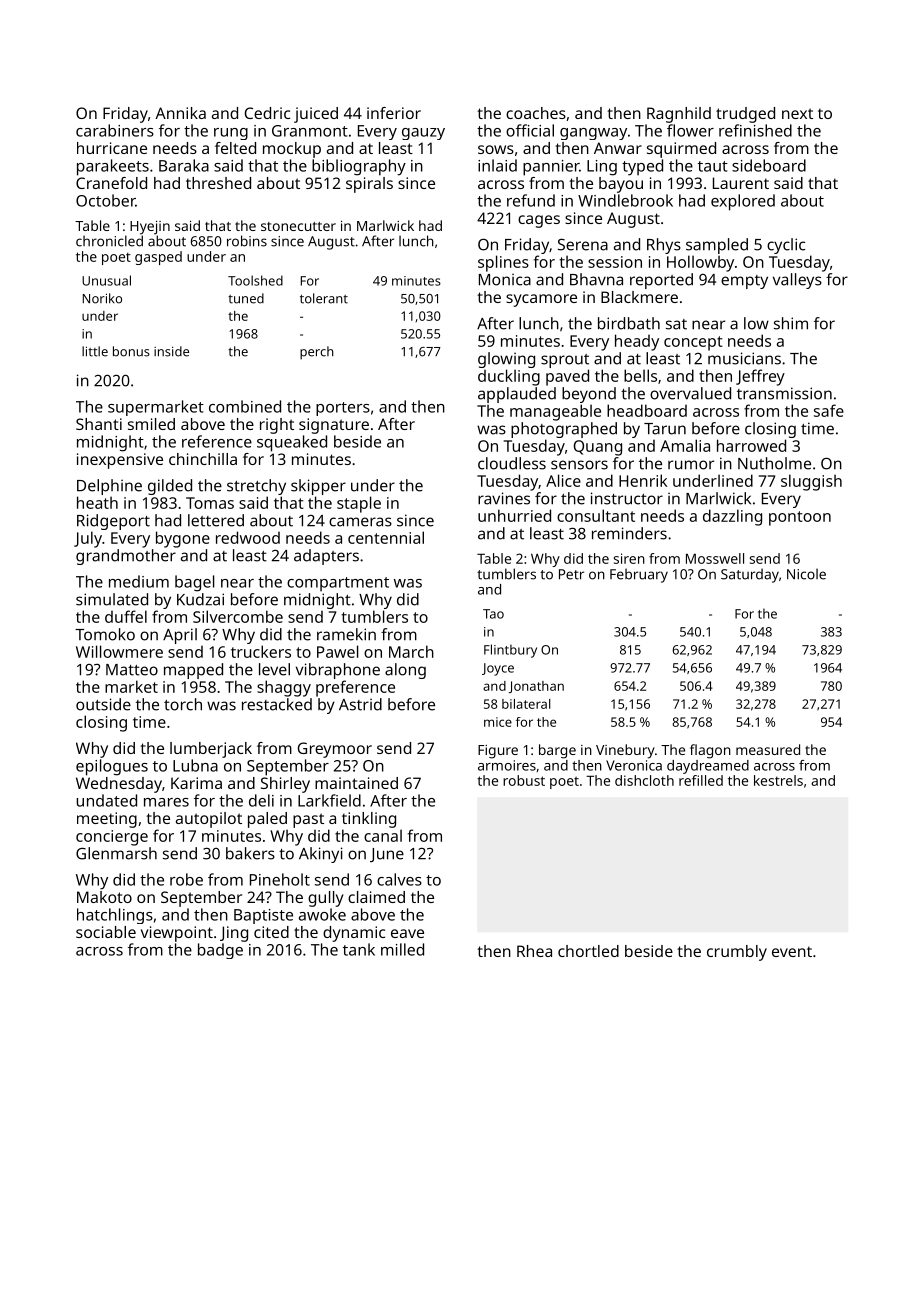 The height and width of the screenshot is (1308, 924). What do you see at coordinates (280, 879) in the screenshot?
I see `Pineholt` at bounding box center [280, 879].
